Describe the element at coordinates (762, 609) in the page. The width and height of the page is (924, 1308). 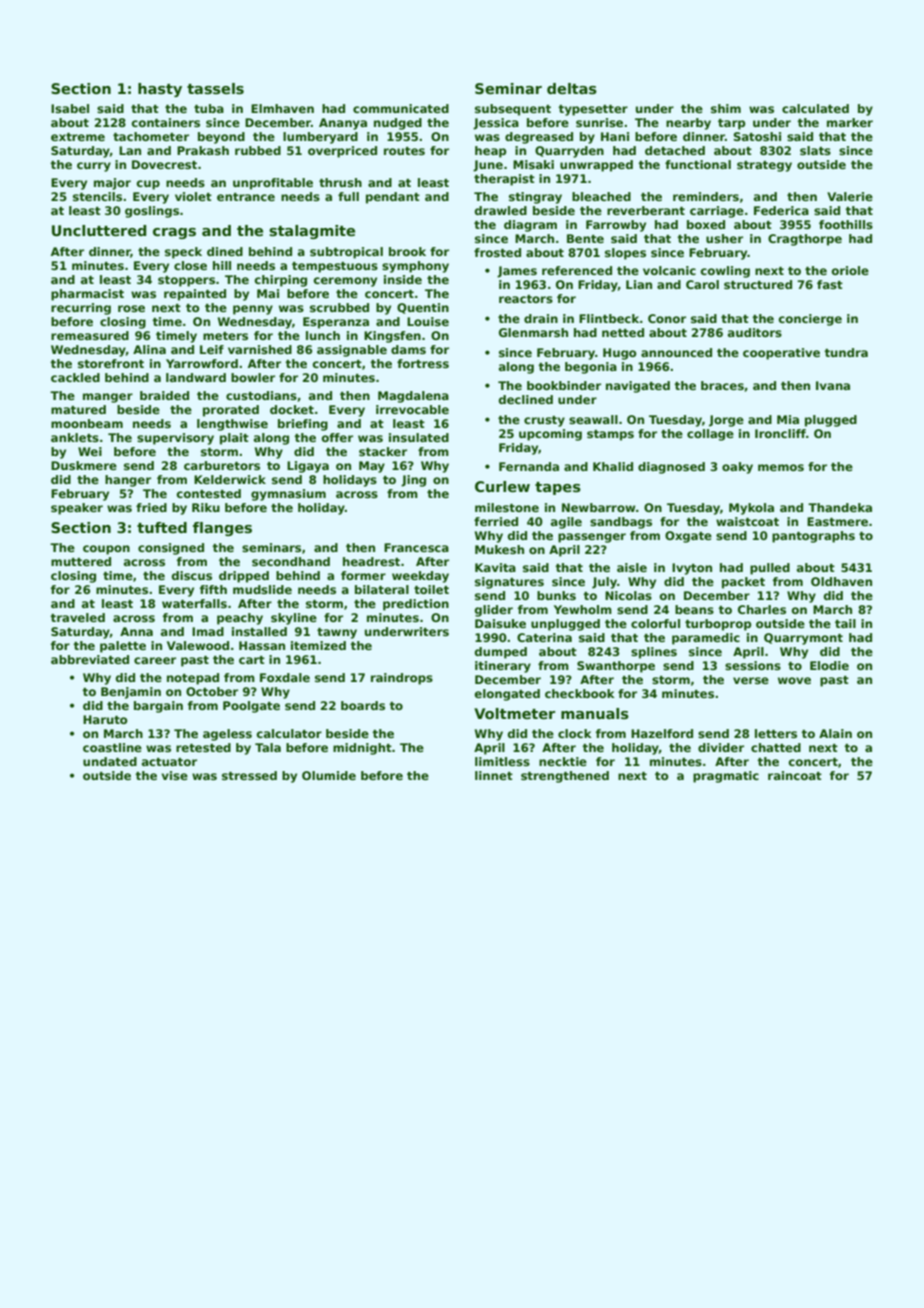
I see `Charles` at that location.
